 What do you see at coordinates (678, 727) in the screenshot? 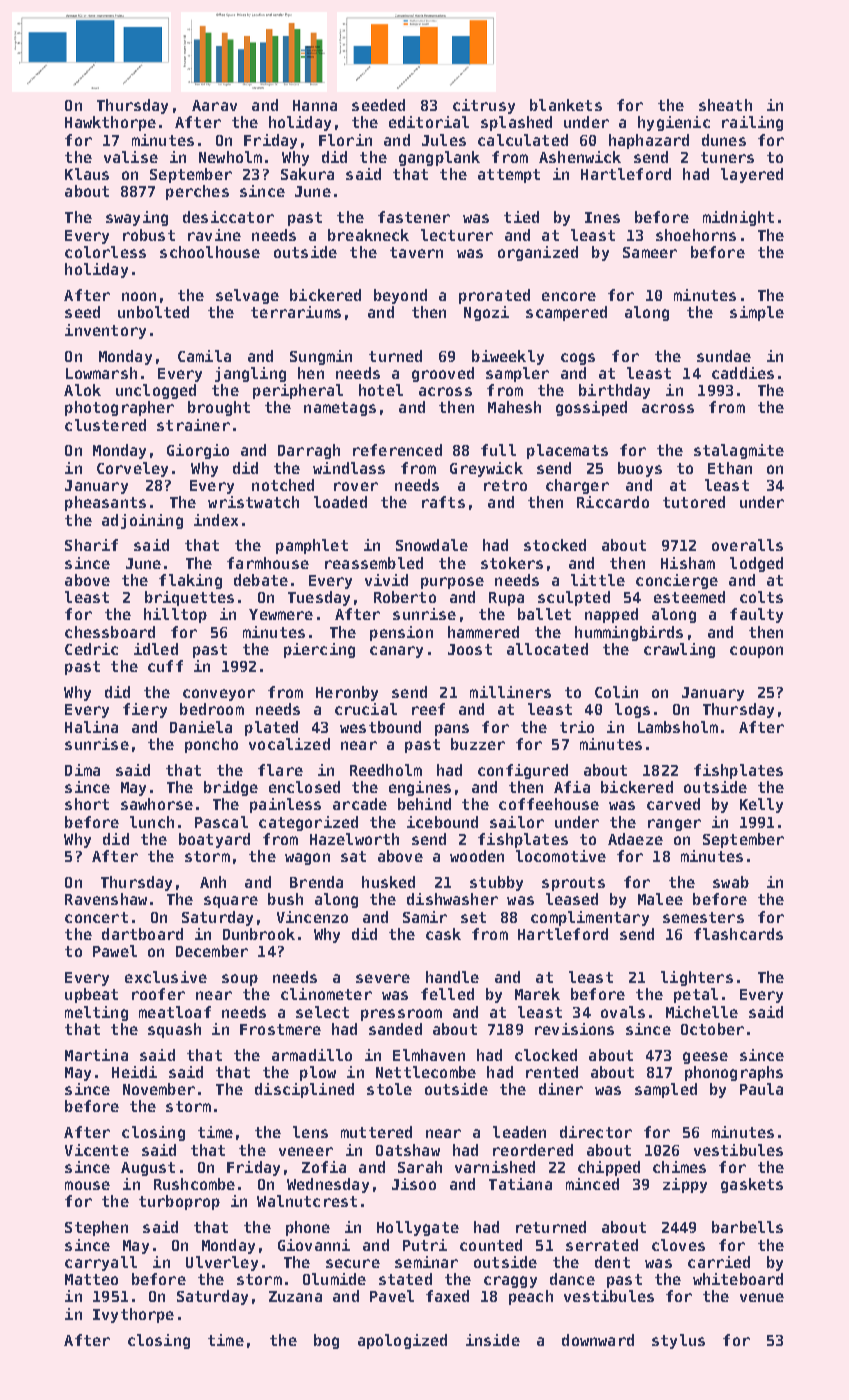
I see `Lambsholm` at bounding box center [678, 727].
